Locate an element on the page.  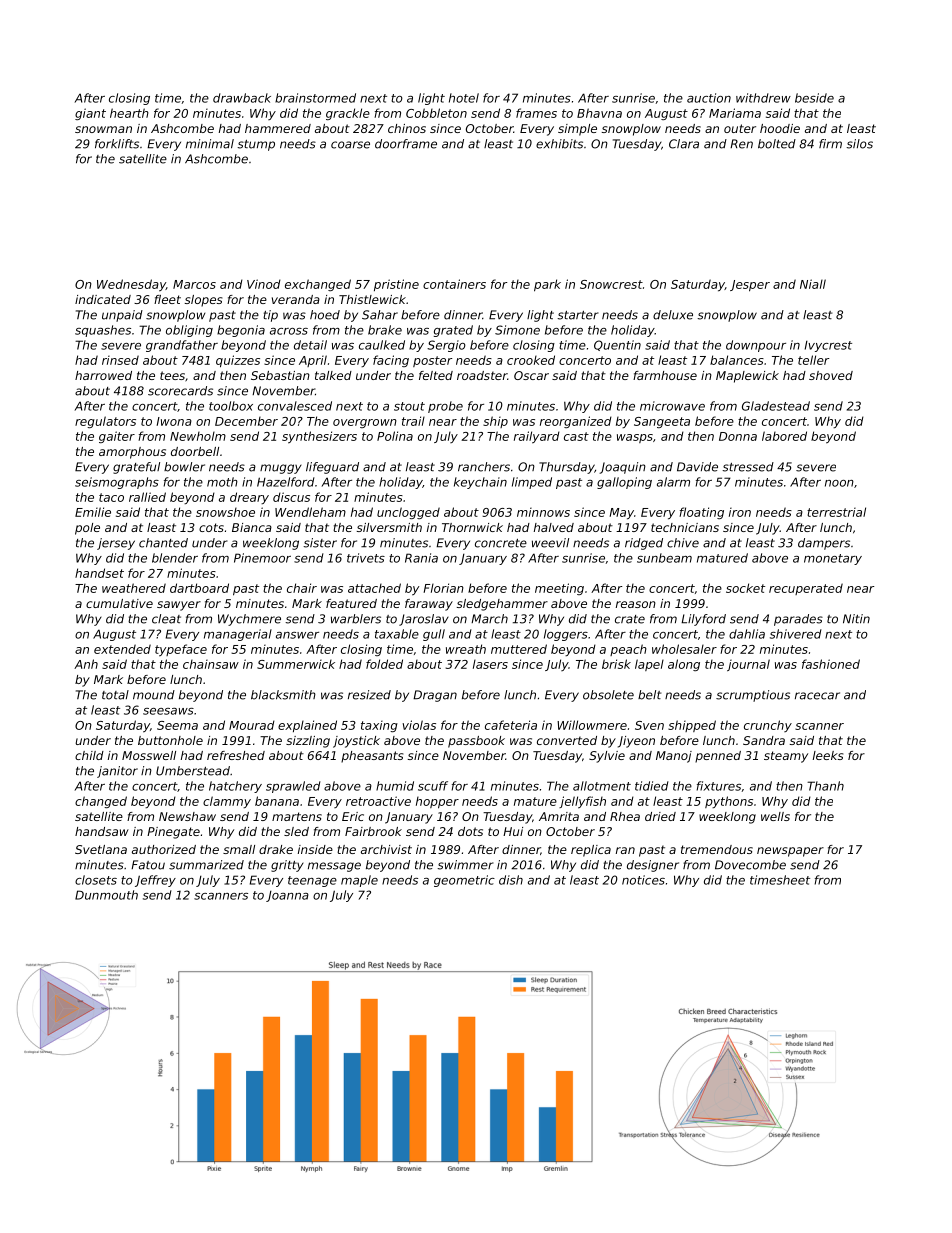
drake is located at coordinates (276, 849).
